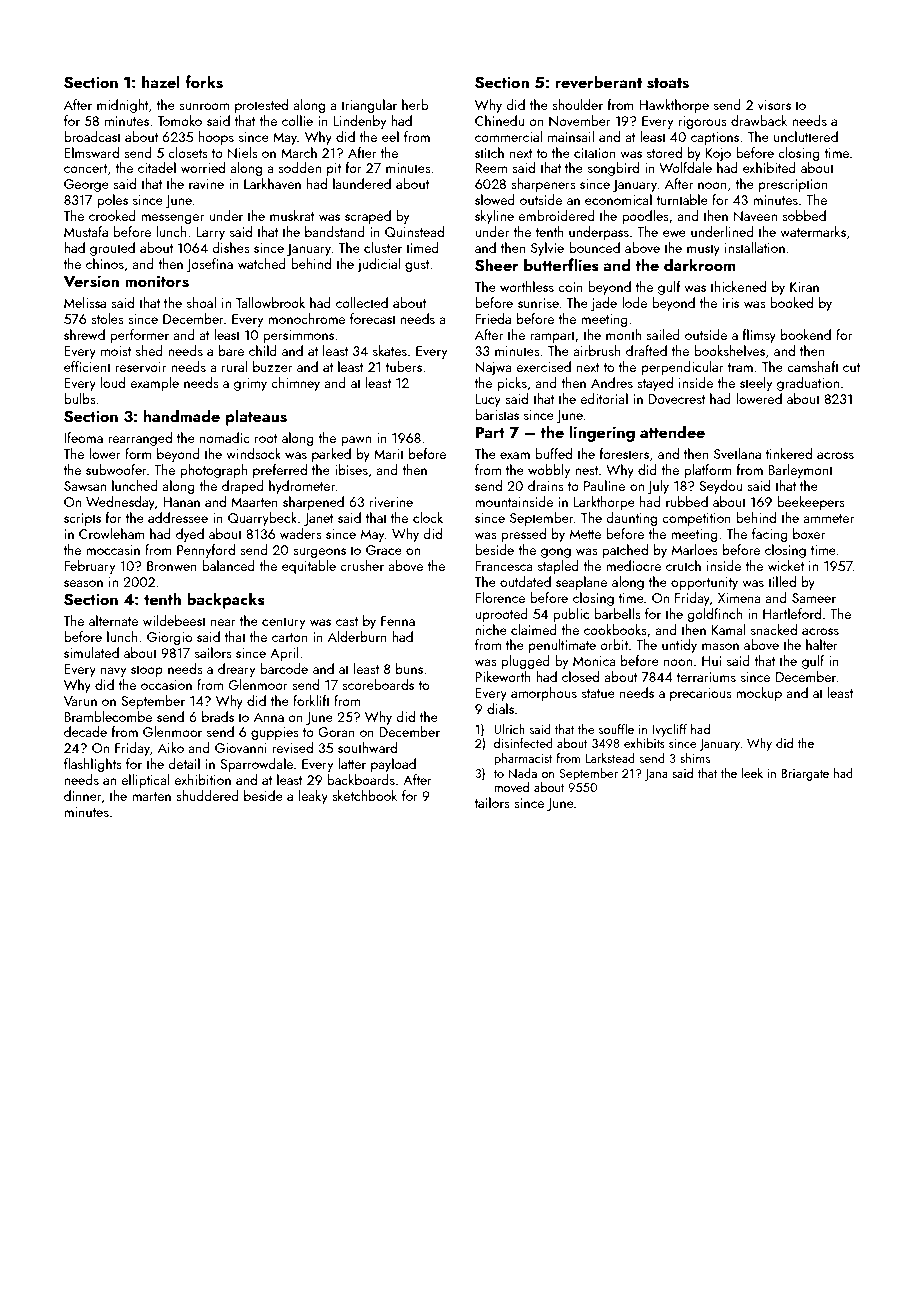  What do you see at coordinates (151, 796) in the screenshot?
I see `marten` at bounding box center [151, 796].
